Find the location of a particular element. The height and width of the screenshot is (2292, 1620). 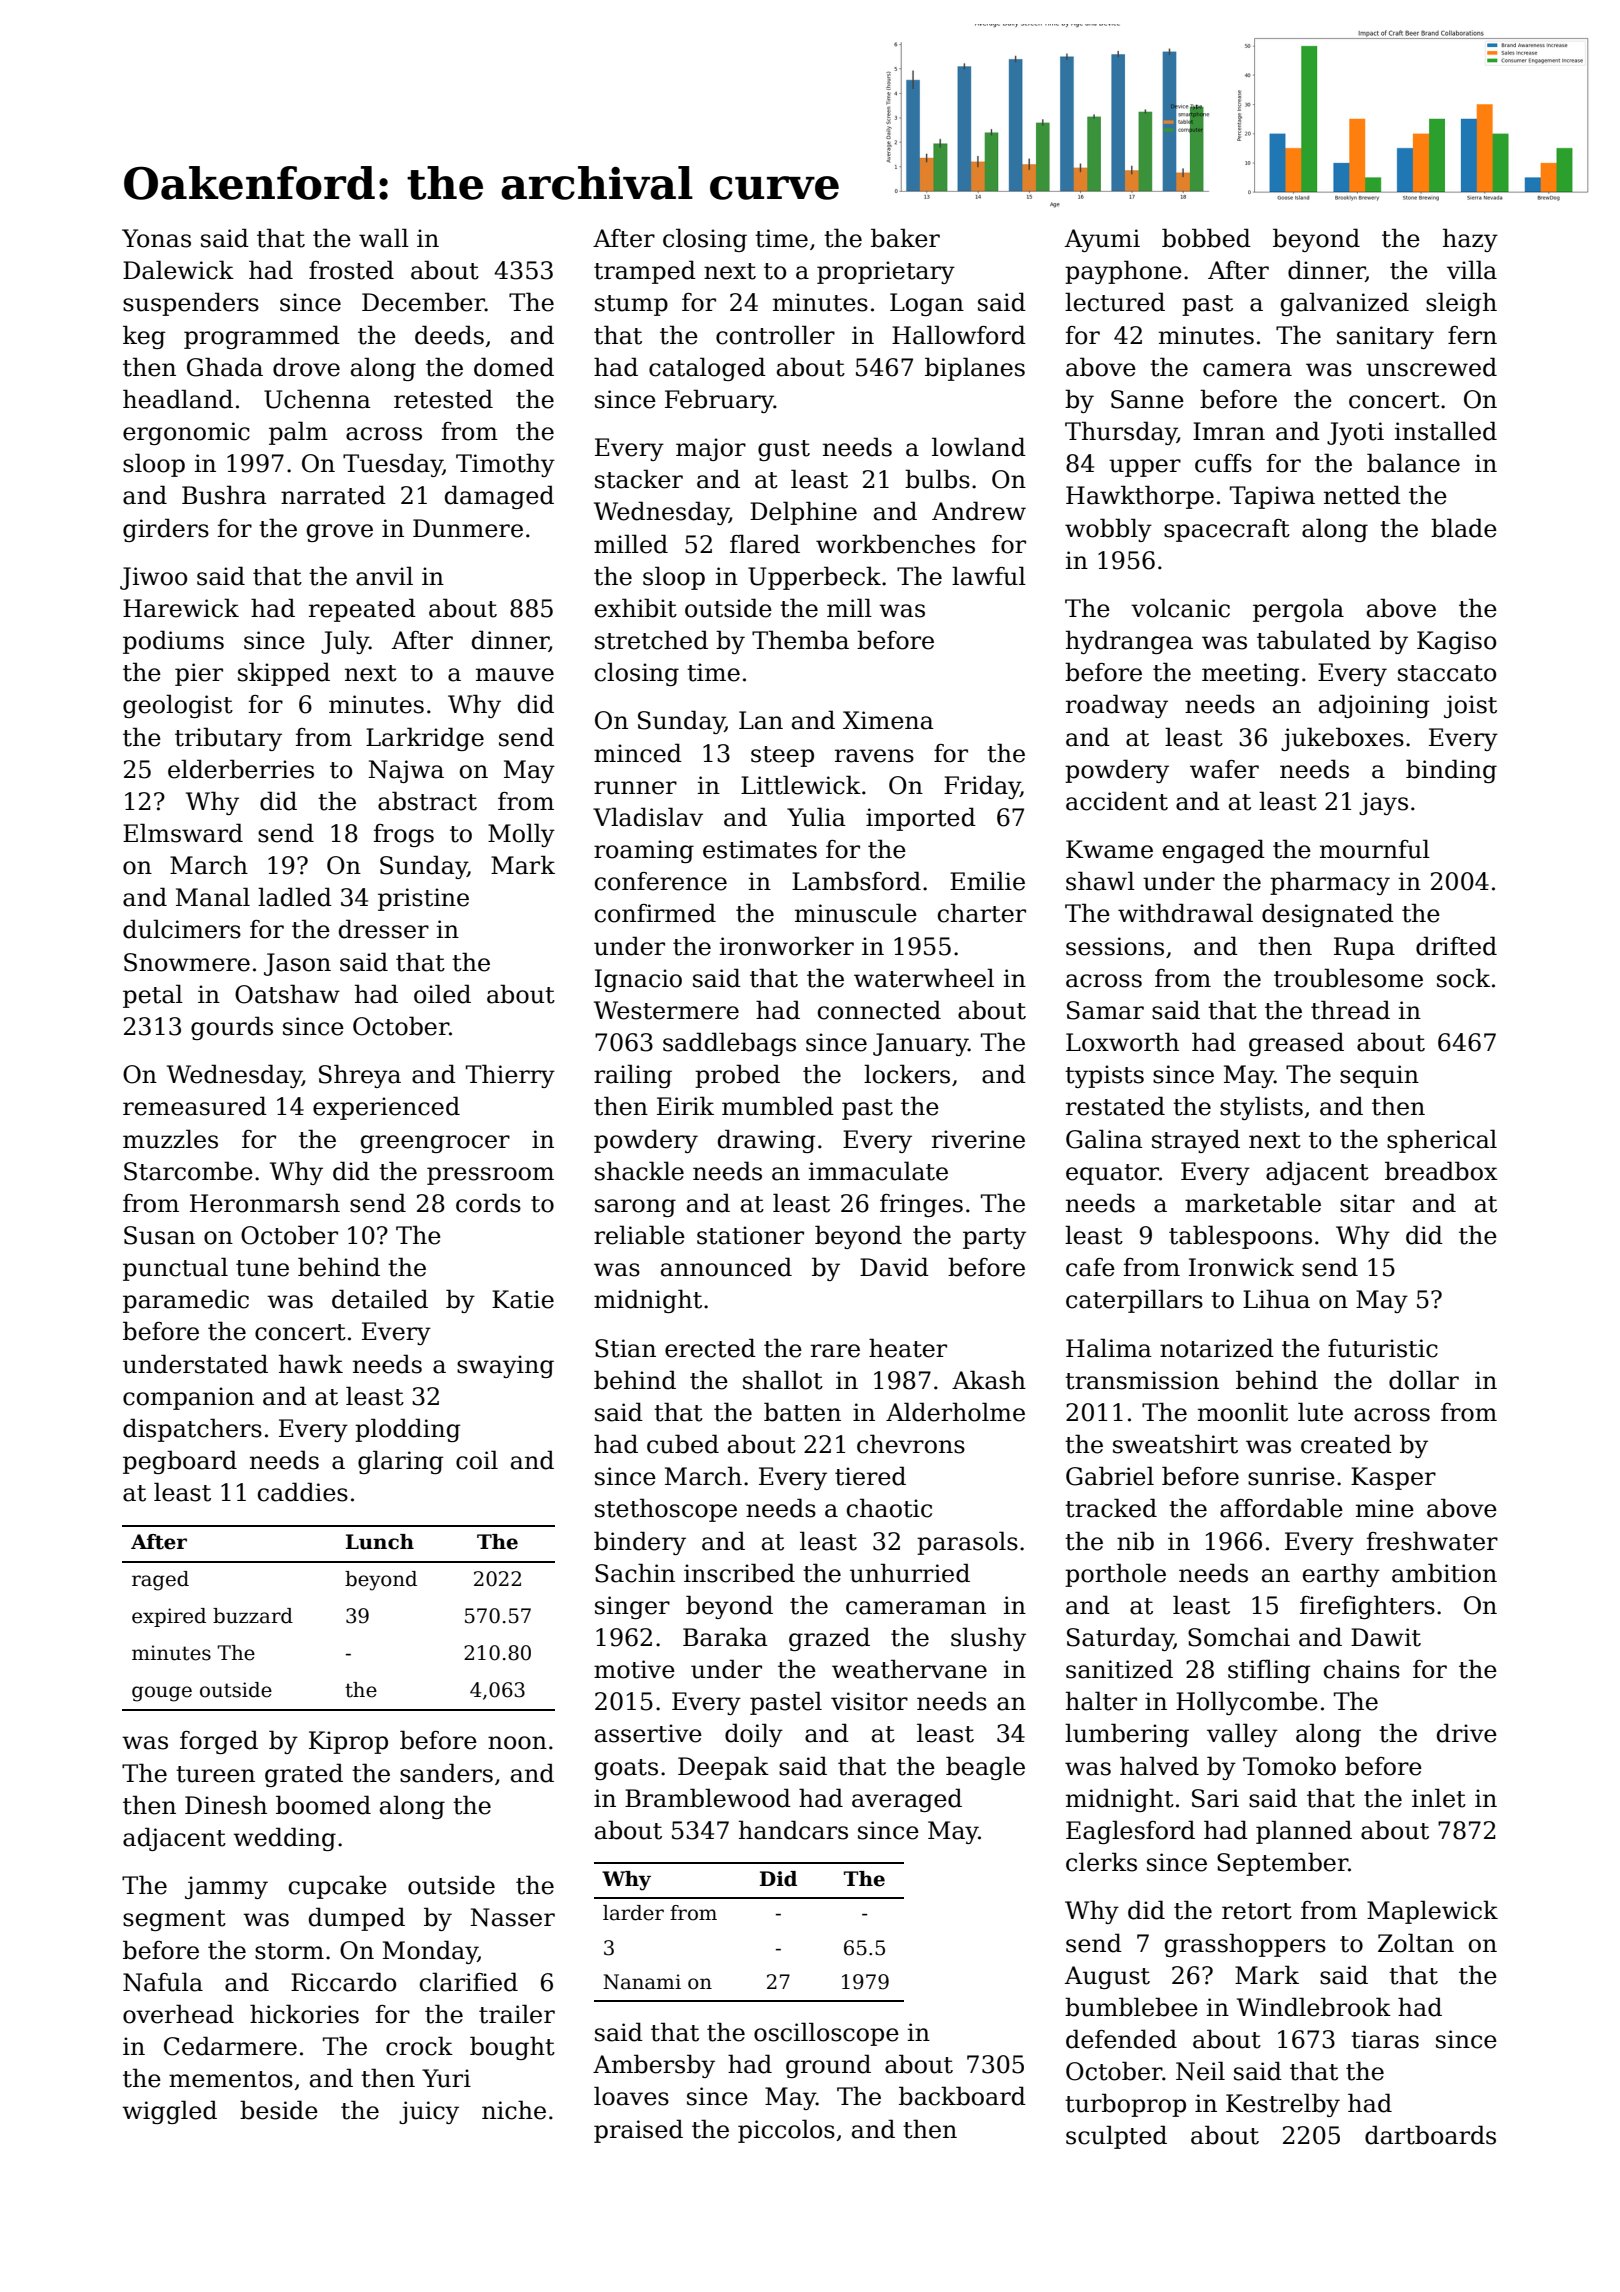

Ayumi is located at coordinates (1102, 240).
